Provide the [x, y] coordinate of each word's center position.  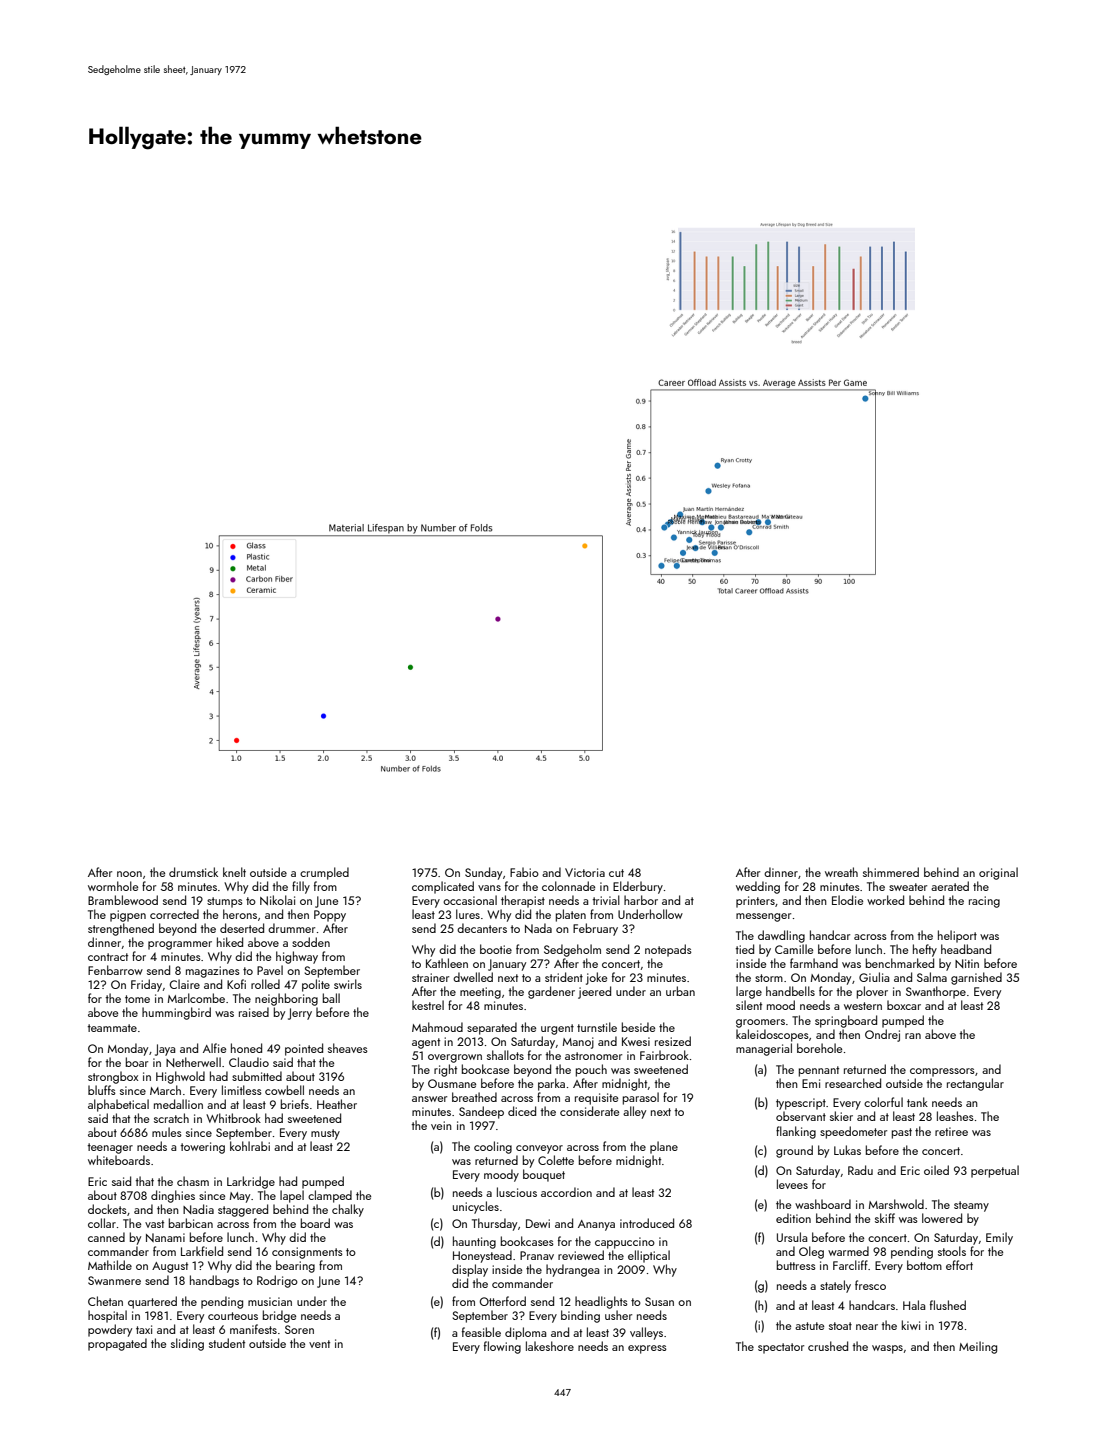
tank [917, 1102]
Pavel [270, 970]
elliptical [649, 1256]
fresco [870, 1285]
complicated [443, 887]
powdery [110, 1330]
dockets [107, 1209]
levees [792, 1184]
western [863, 1006]
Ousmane [452, 1083]
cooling [493, 1147]
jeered [594, 992]
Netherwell [193, 1062]
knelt [234, 872]
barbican [191, 1223]
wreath [841, 872]
